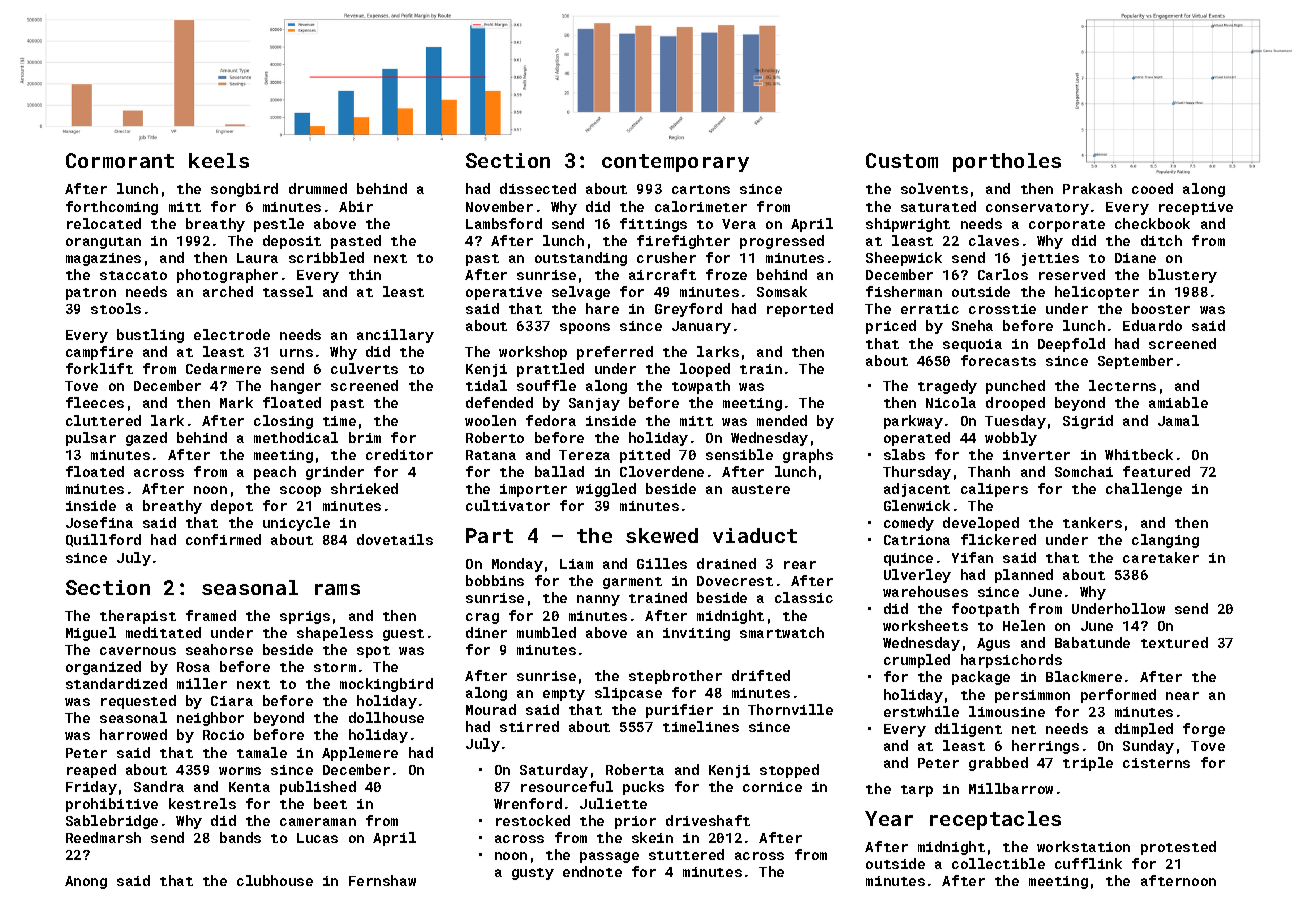 The width and height of the document is (1308, 924). Describe the element at coordinates (533, 820) in the document. I see `restocked` at that location.
